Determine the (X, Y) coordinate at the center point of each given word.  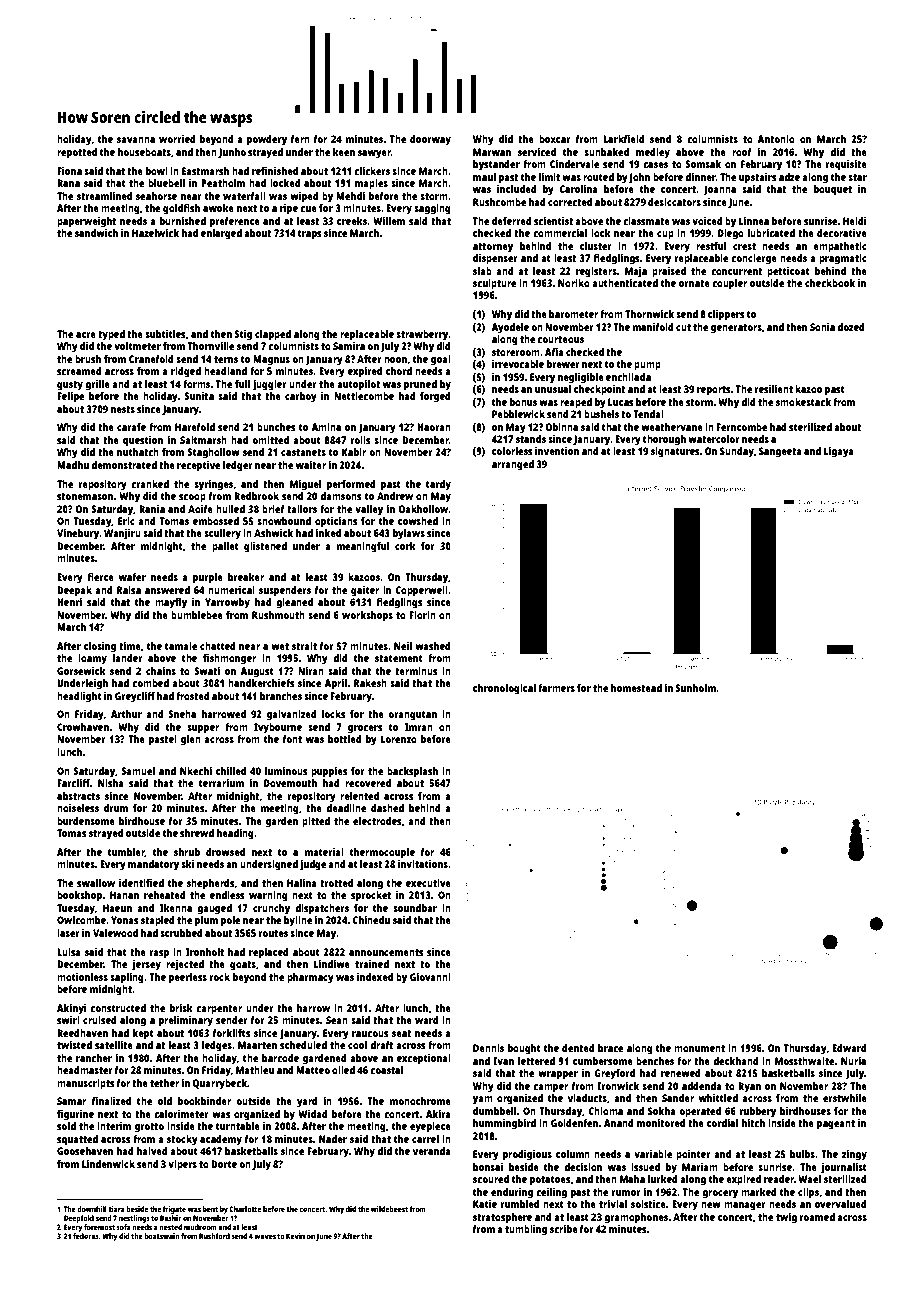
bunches (276, 427)
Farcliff (73, 783)
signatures (675, 452)
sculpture (494, 284)
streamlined (104, 196)
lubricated (771, 233)
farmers (556, 688)
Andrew (395, 496)
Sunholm (695, 688)
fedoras (86, 1236)
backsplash (412, 772)
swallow (96, 883)
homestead (636, 688)
